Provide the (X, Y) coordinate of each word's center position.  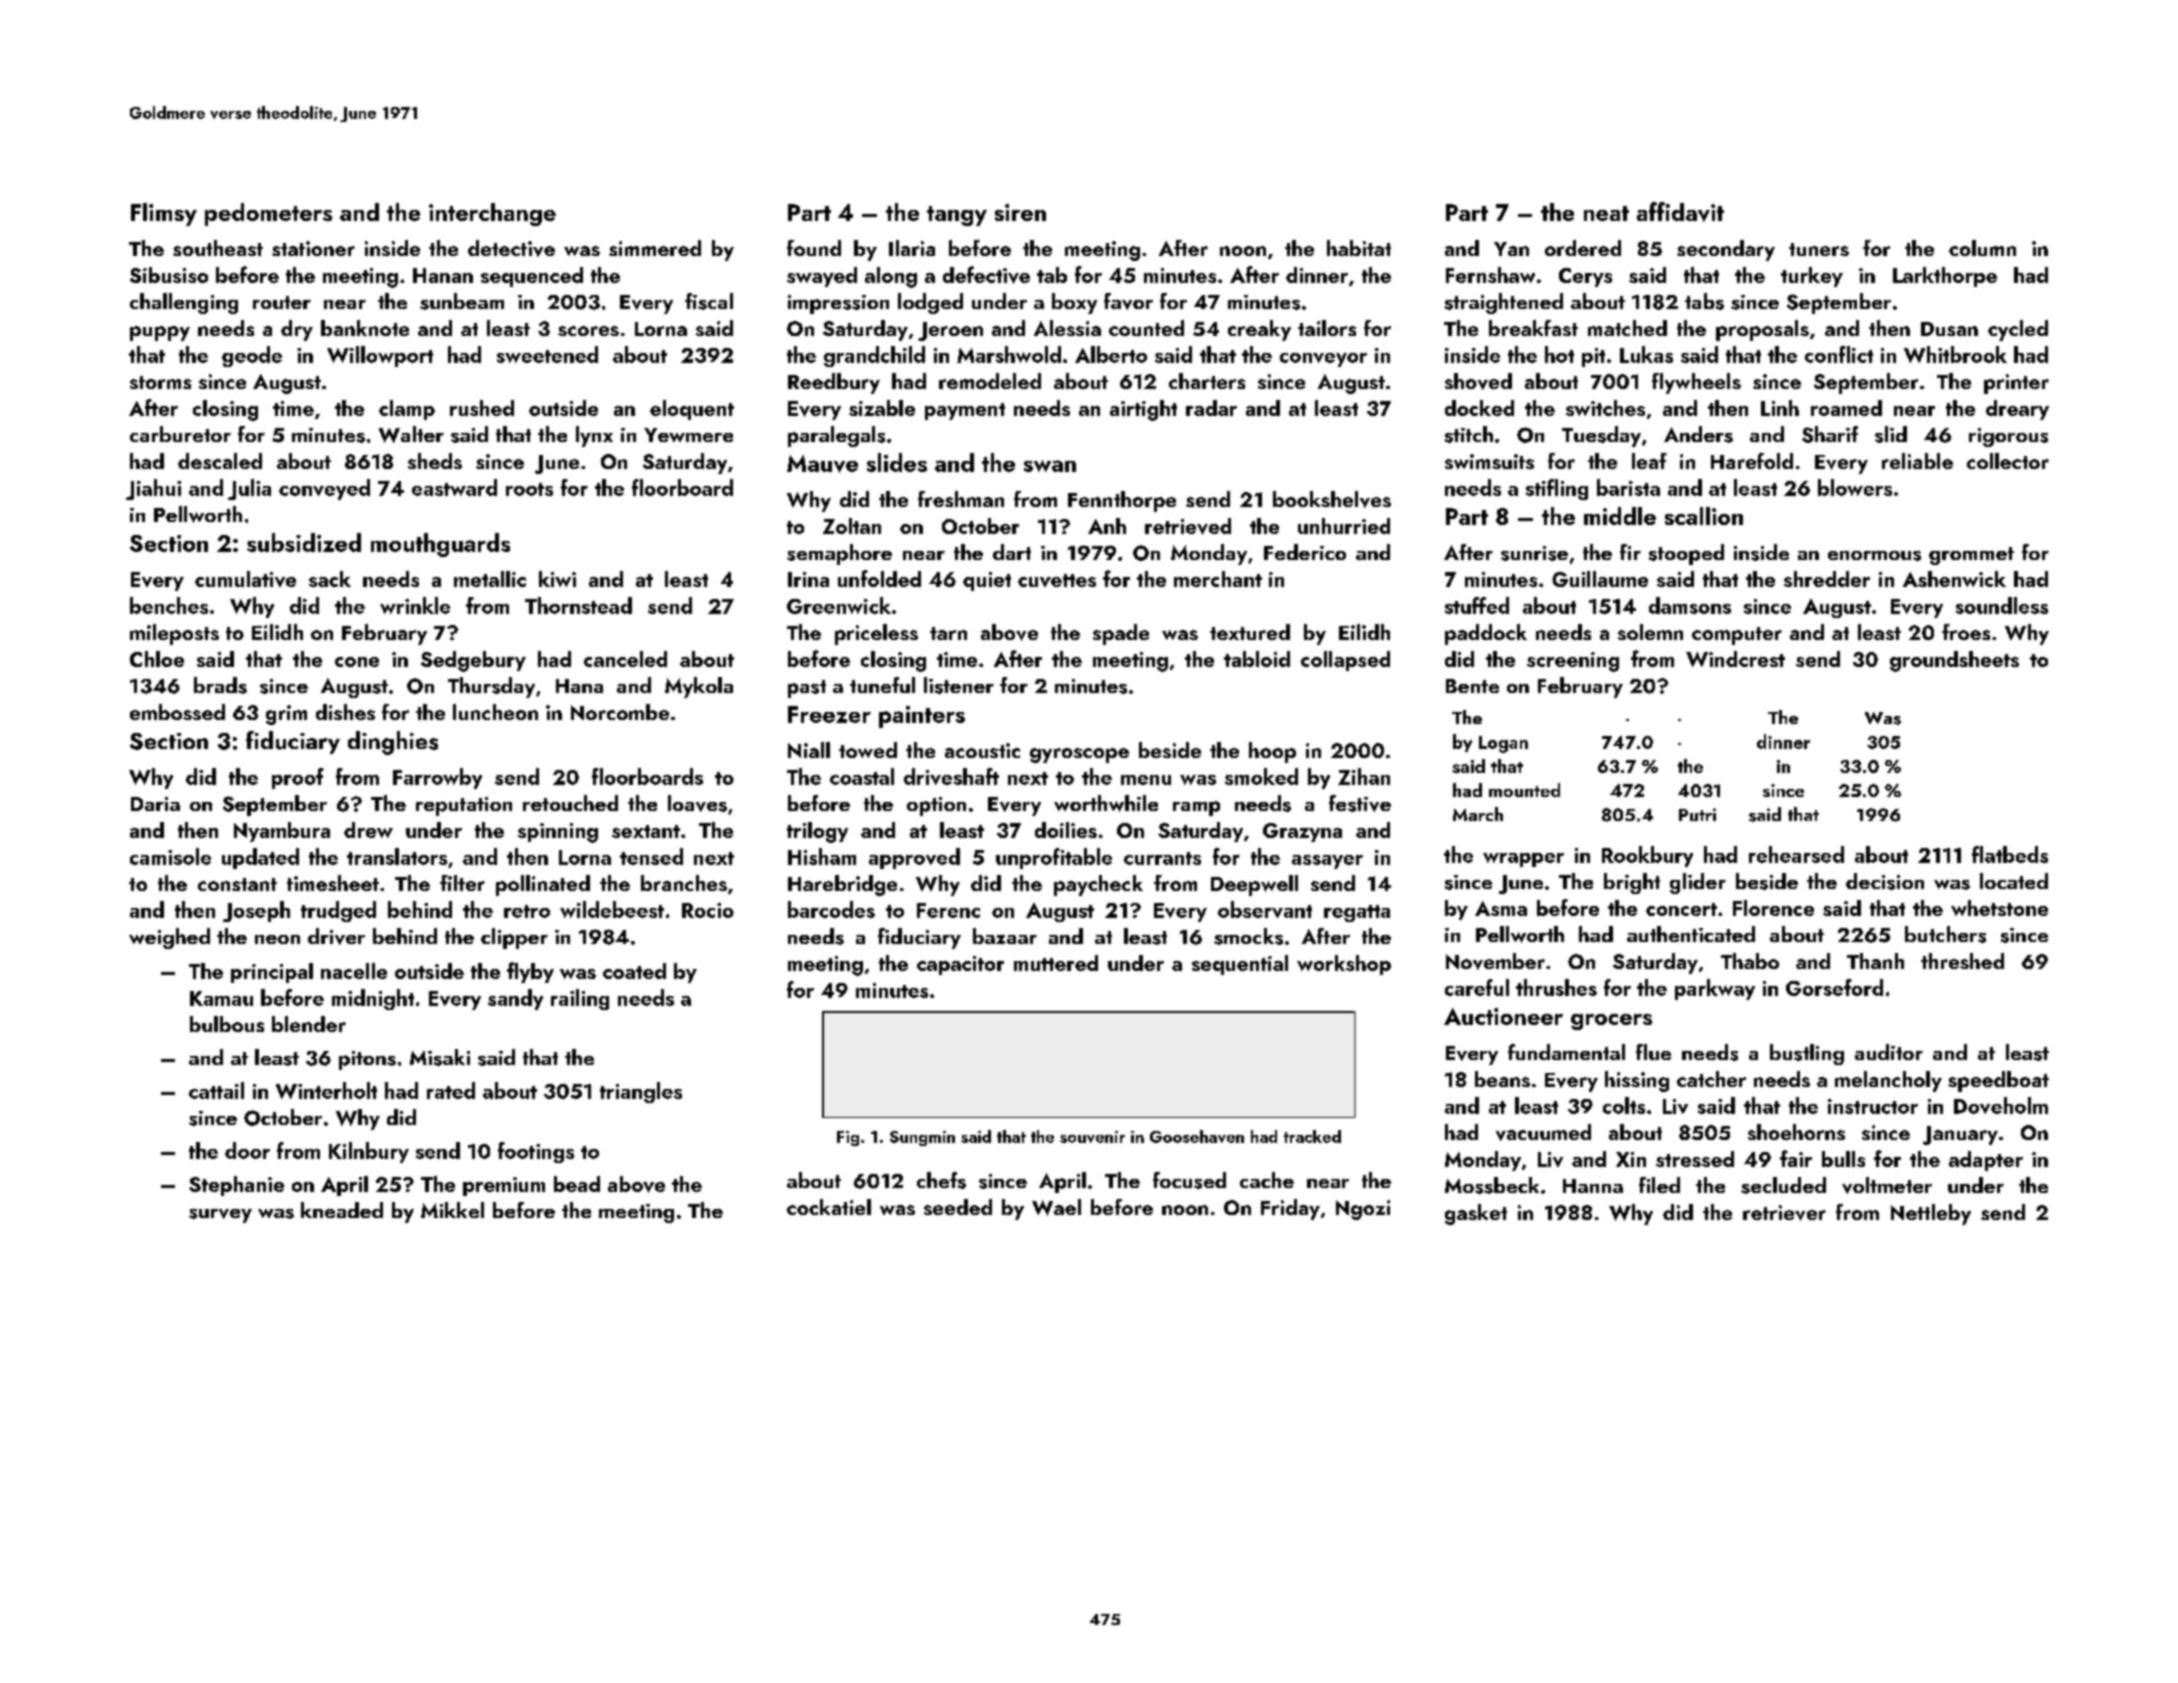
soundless (2002, 605)
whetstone (1999, 908)
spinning (558, 833)
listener (959, 685)
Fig (848, 1138)
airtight (1143, 410)
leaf (1649, 461)
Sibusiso (169, 275)
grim (286, 715)
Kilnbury (369, 1152)
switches (1605, 408)
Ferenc (948, 910)
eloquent (692, 410)
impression (838, 304)
